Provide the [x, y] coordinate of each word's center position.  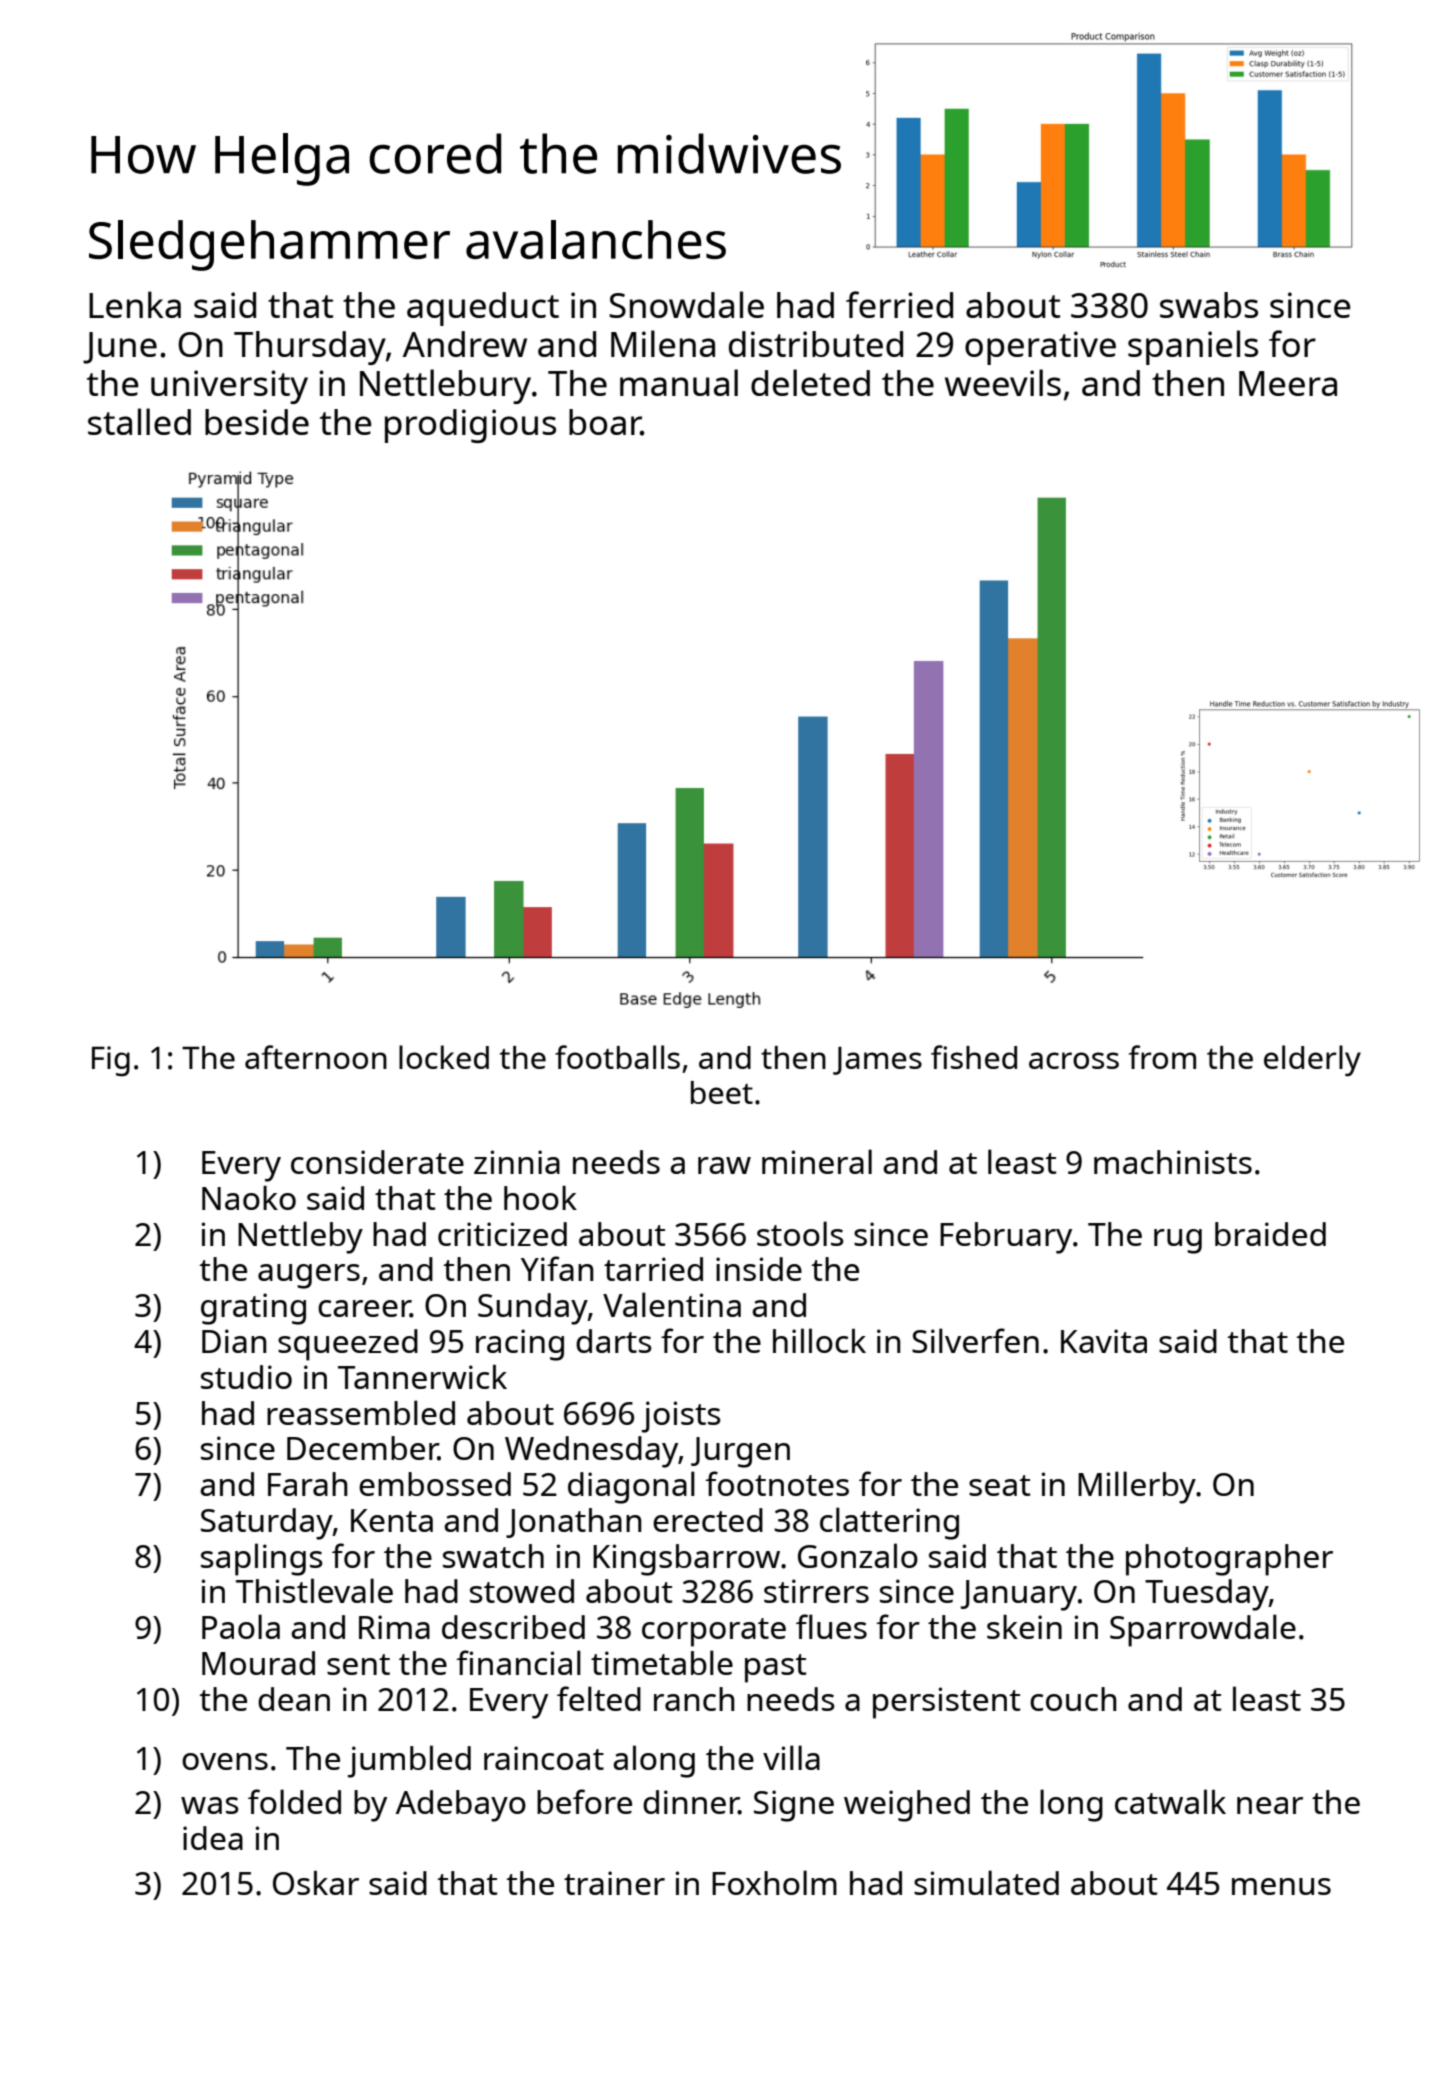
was [210, 1805]
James [877, 1061]
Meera [1288, 383]
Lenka [135, 304]
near [1270, 1805]
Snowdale [686, 304]
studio [246, 1377]
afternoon [316, 1057]
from [1162, 1057]
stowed [522, 1591]
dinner [691, 1802]
